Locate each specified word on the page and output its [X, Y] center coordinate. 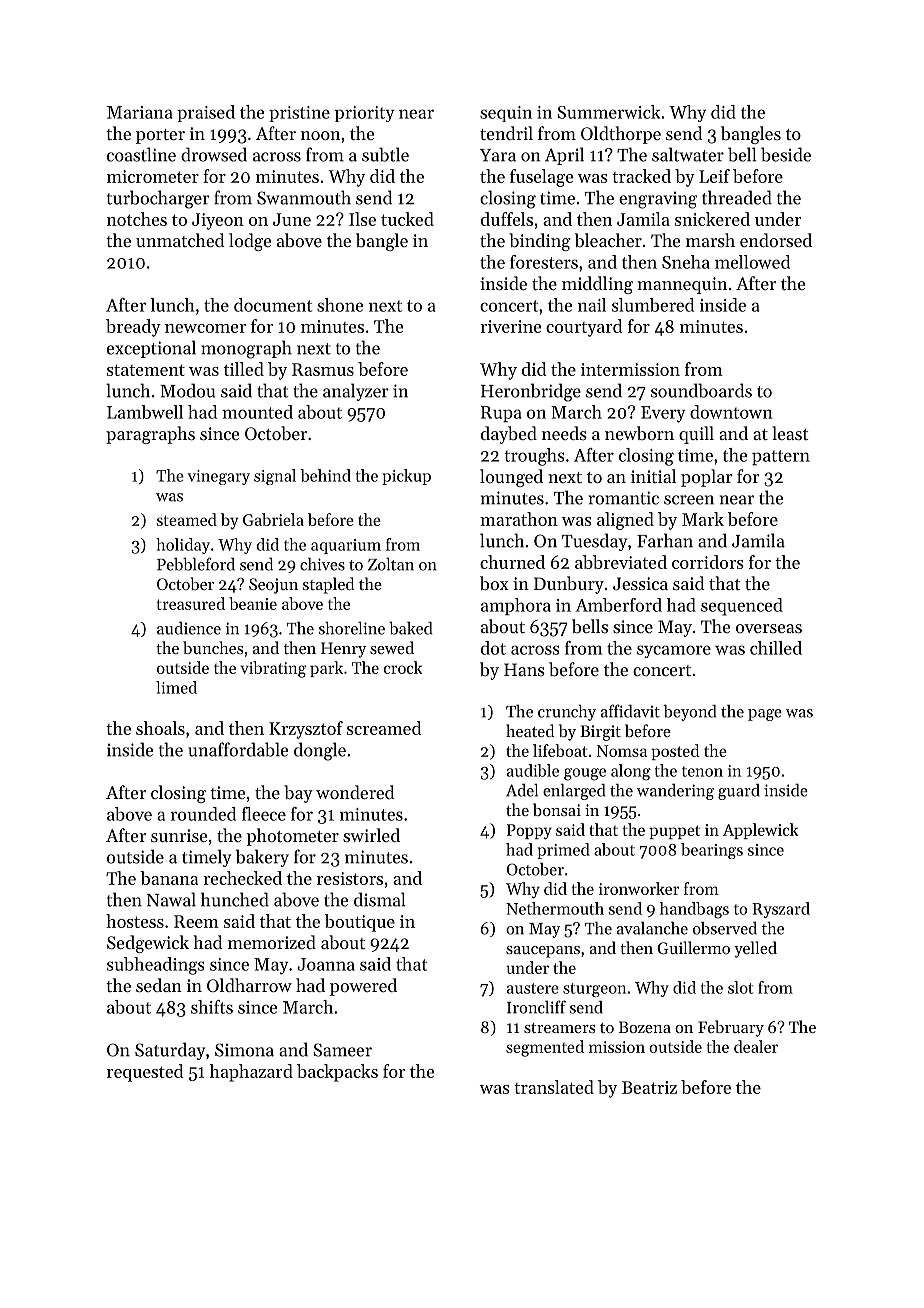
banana [169, 878]
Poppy [529, 832]
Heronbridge [531, 392]
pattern [781, 457]
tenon [702, 771]
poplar [707, 478]
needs [564, 433]
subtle [385, 154]
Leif [714, 176]
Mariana [139, 112]
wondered [355, 792]
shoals [160, 728]
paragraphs [150, 435]
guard [739, 792]
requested [145, 1073]
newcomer [205, 328]
